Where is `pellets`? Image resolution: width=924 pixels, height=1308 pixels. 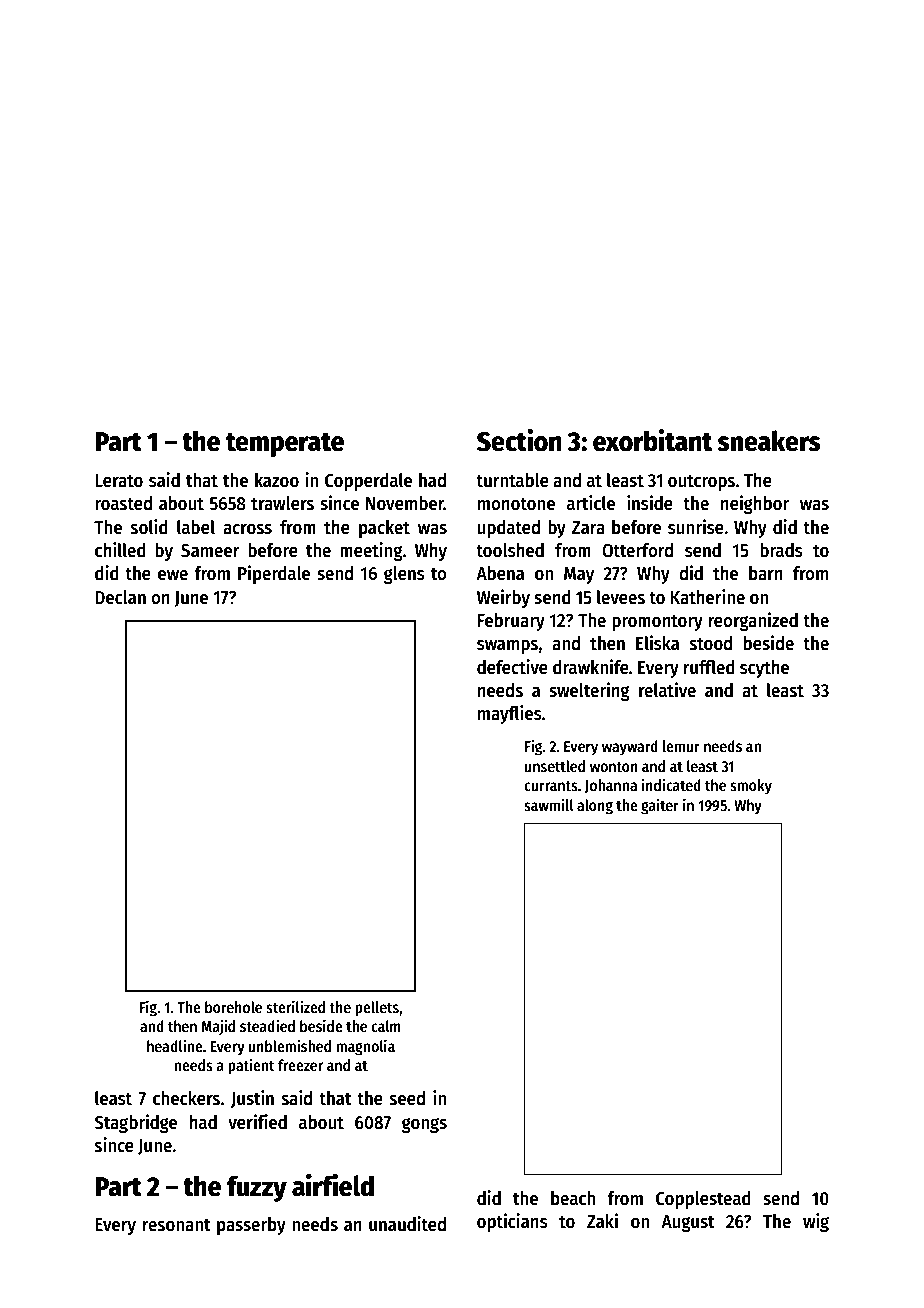
pellets is located at coordinates (377, 1009).
